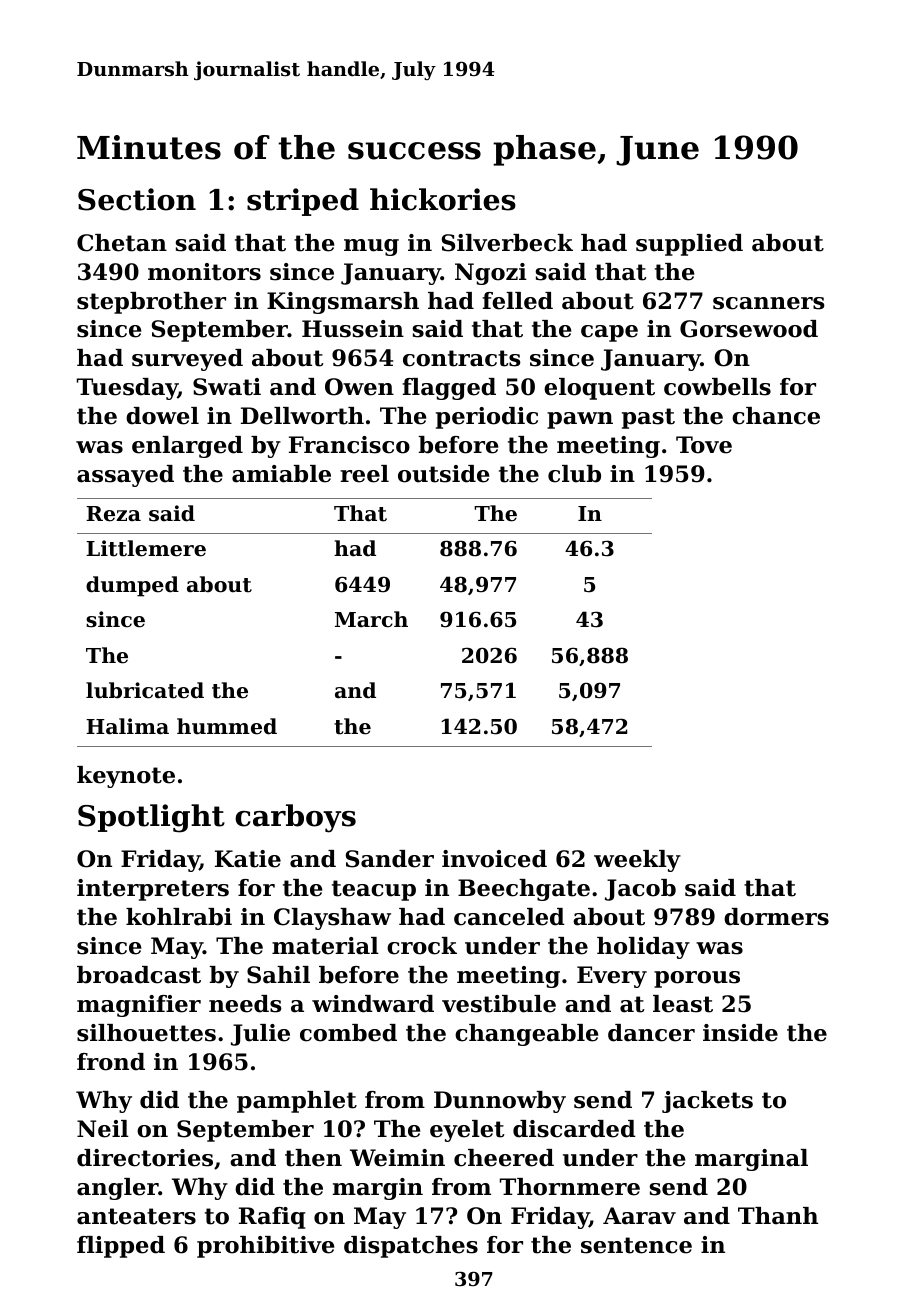 The image size is (908, 1316). Describe the element at coordinates (411, 1247) in the screenshot. I see `dispatches` at that location.
